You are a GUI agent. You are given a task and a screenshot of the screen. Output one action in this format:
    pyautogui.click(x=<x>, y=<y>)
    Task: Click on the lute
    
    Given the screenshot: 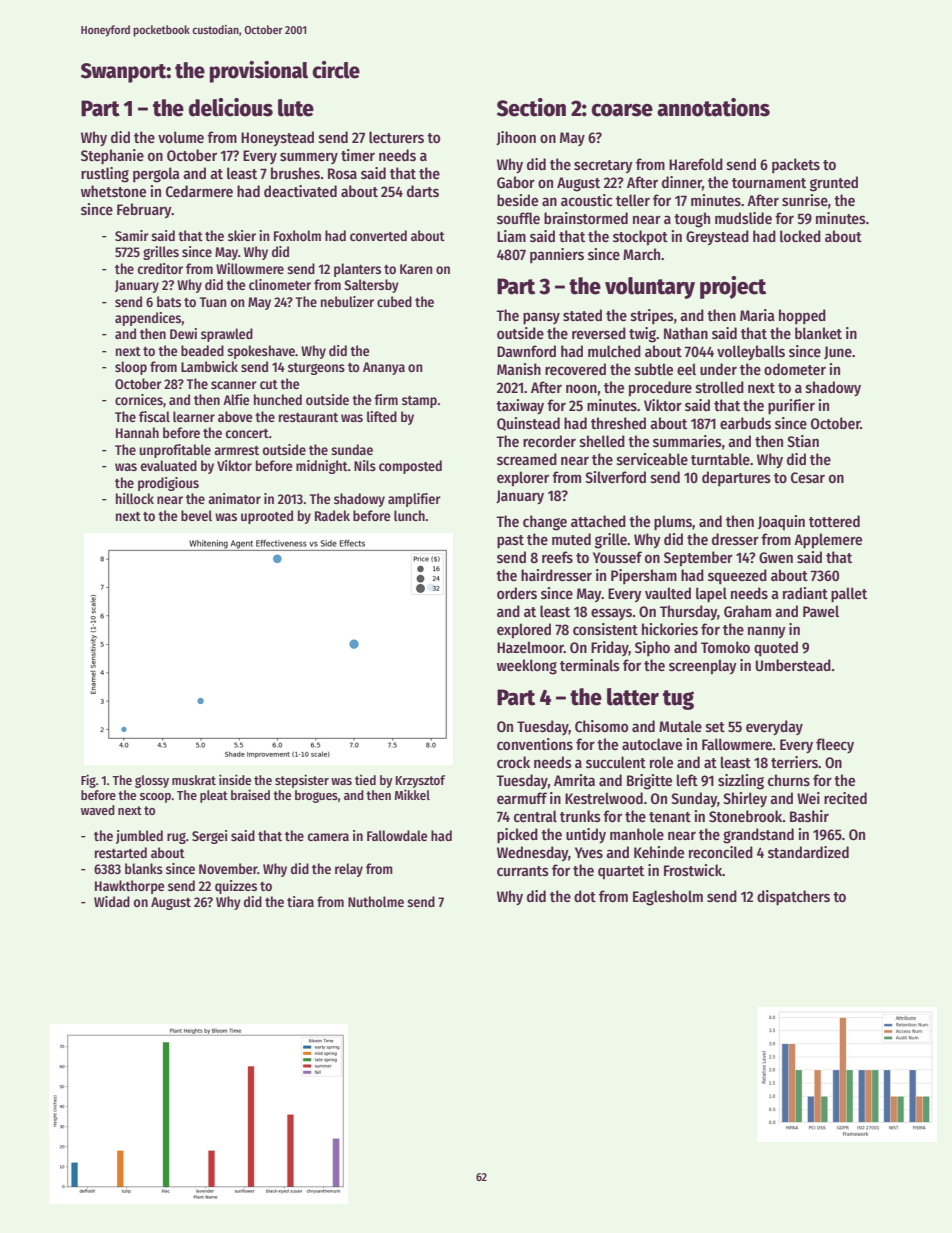 What is the action you would take?
    pyautogui.click(x=296, y=108)
